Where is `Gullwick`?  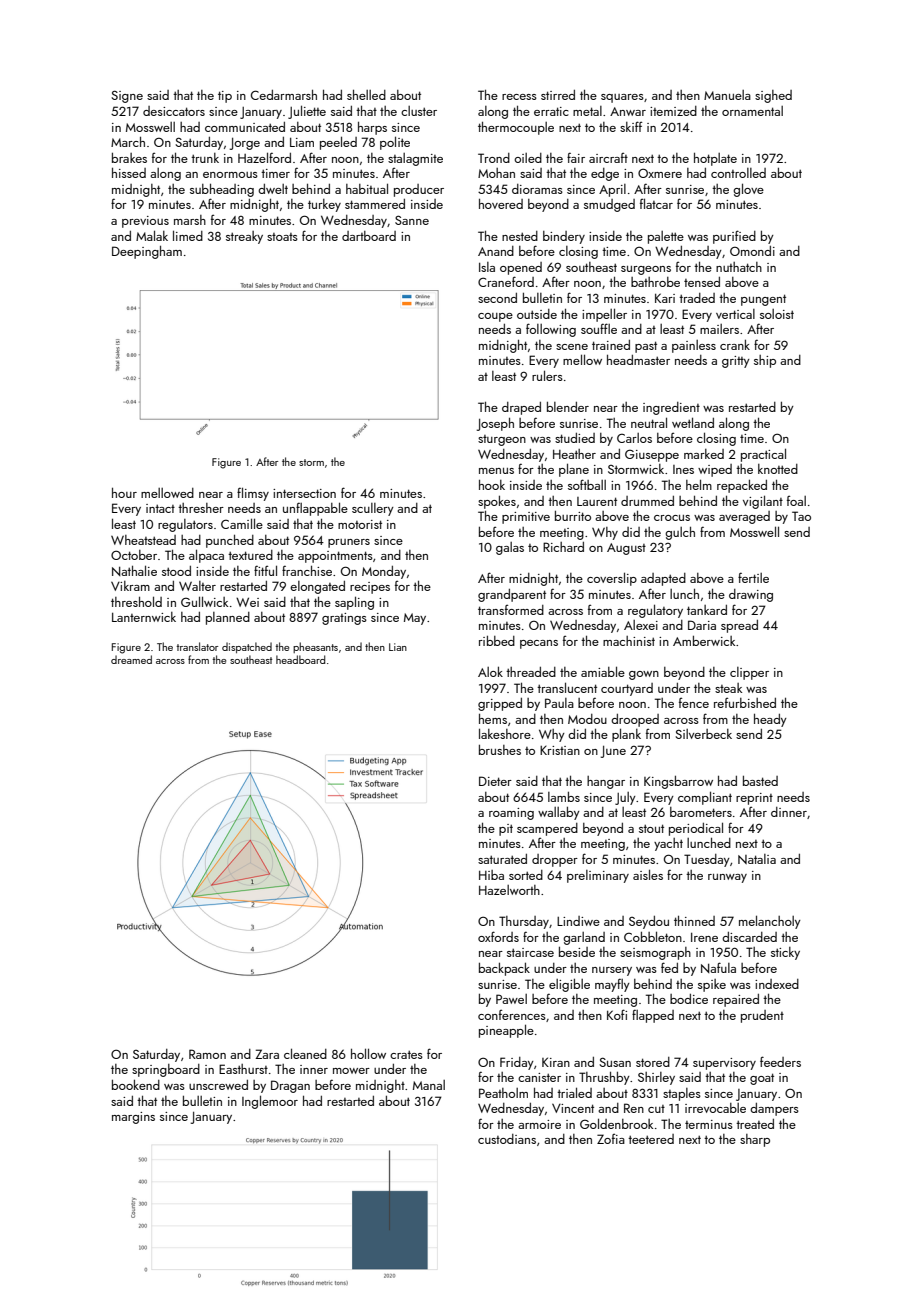
Gullwick is located at coordinates (204, 601).
